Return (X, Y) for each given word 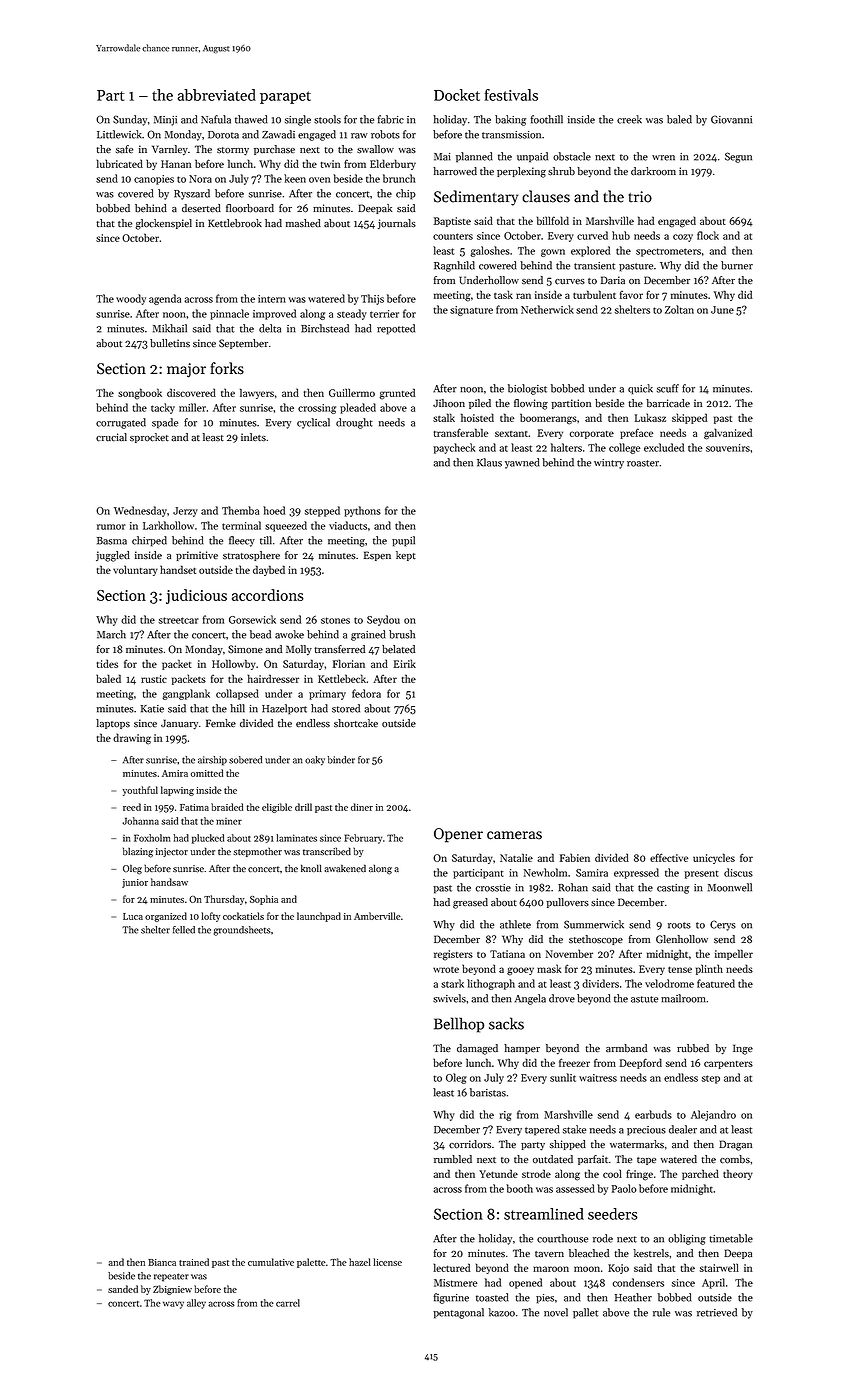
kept (406, 556)
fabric (391, 119)
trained (194, 1262)
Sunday (130, 120)
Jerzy (185, 512)
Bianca (162, 1262)
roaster (643, 463)
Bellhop (459, 1025)
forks (227, 368)
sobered (245, 760)
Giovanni (731, 119)
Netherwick (547, 309)
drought (354, 423)
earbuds (653, 1114)
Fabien (575, 857)
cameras (514, 835)
